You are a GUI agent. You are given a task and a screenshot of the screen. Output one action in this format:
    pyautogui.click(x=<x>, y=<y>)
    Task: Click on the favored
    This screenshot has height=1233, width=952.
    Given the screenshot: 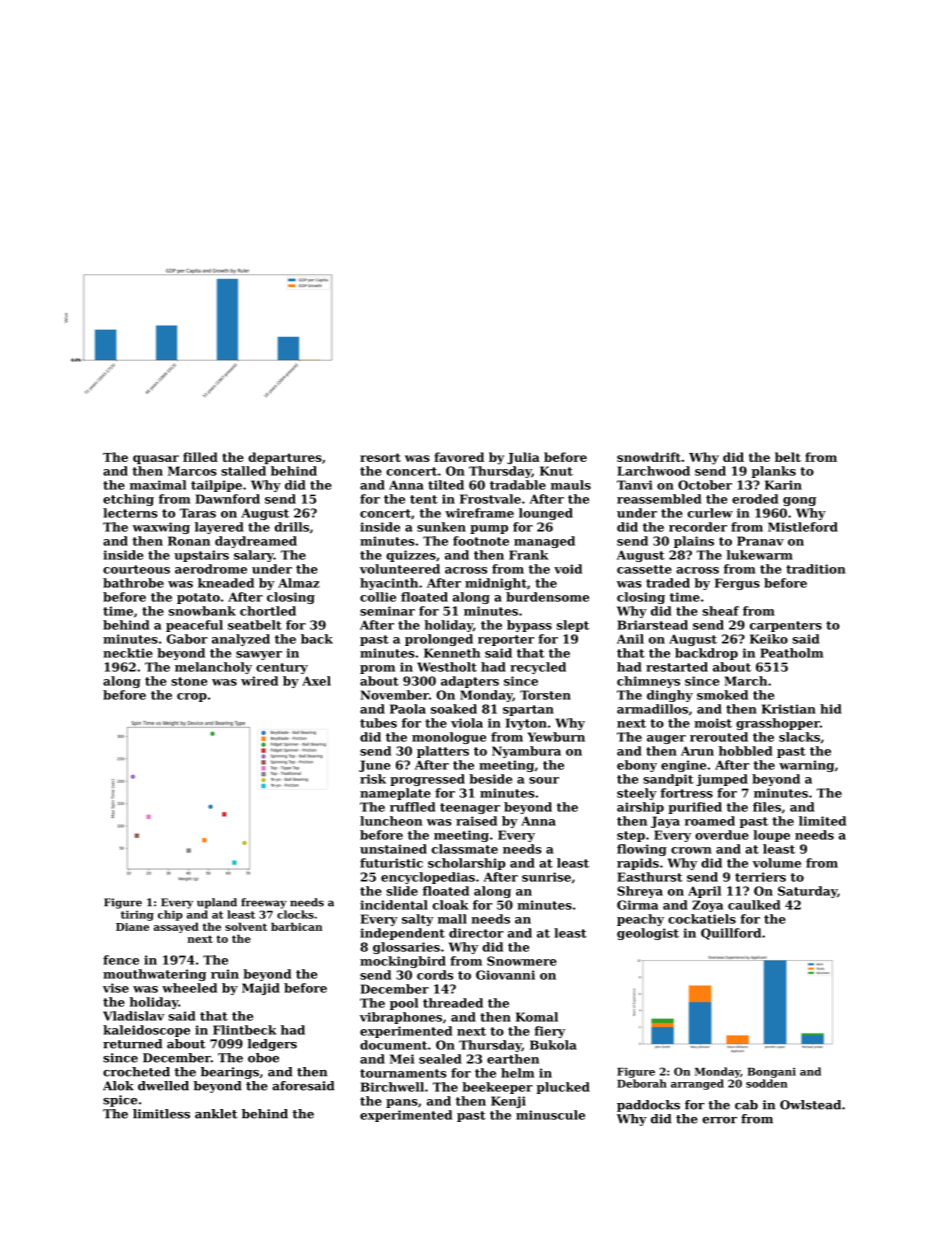 What is the action you would take?
    pyautogui.click(x=459, y=457)
